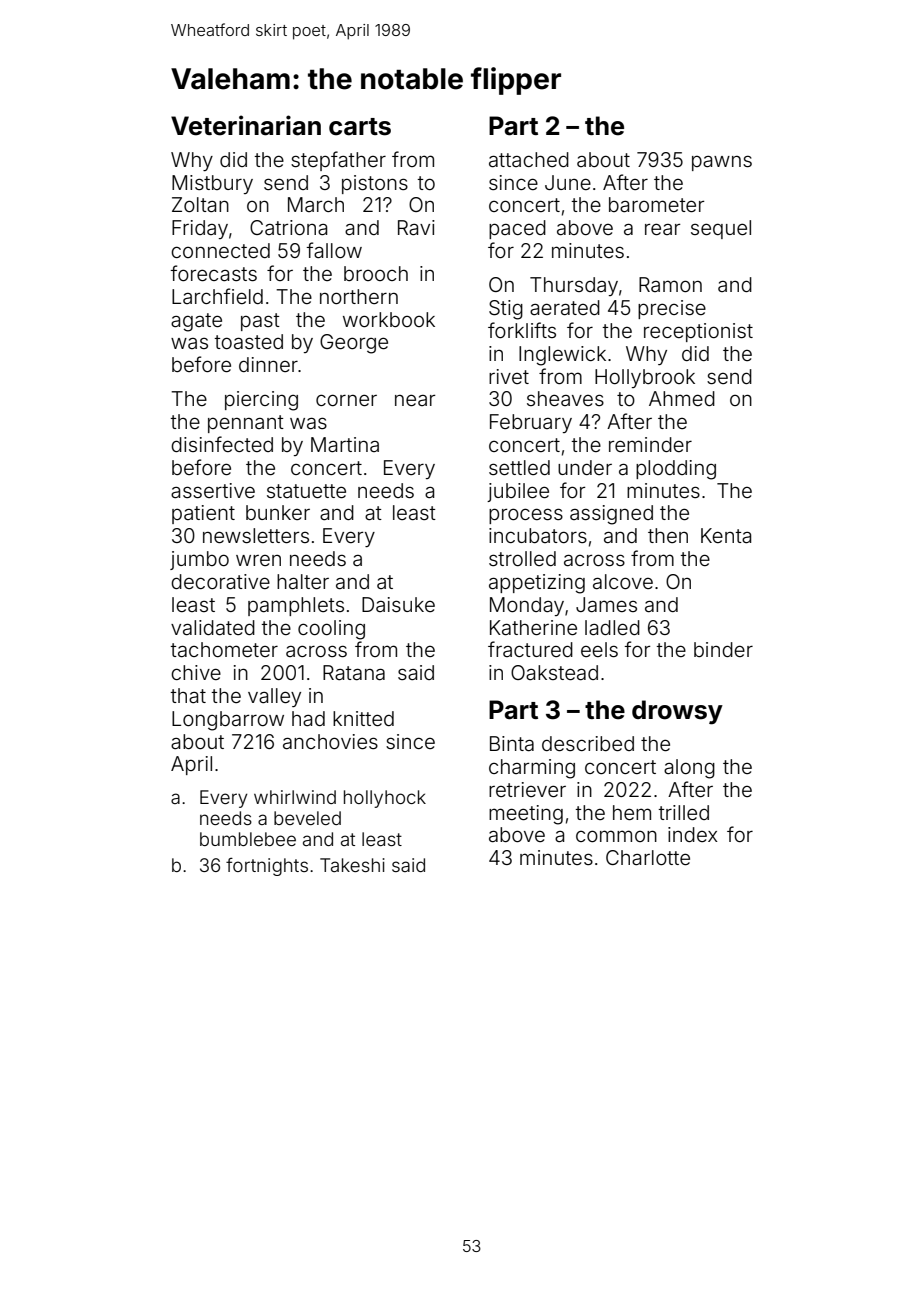 This screenshot has height=1311, width=924. Describe the element at coordinates (585, 467) in the screenshot. I see `under` at that location.
